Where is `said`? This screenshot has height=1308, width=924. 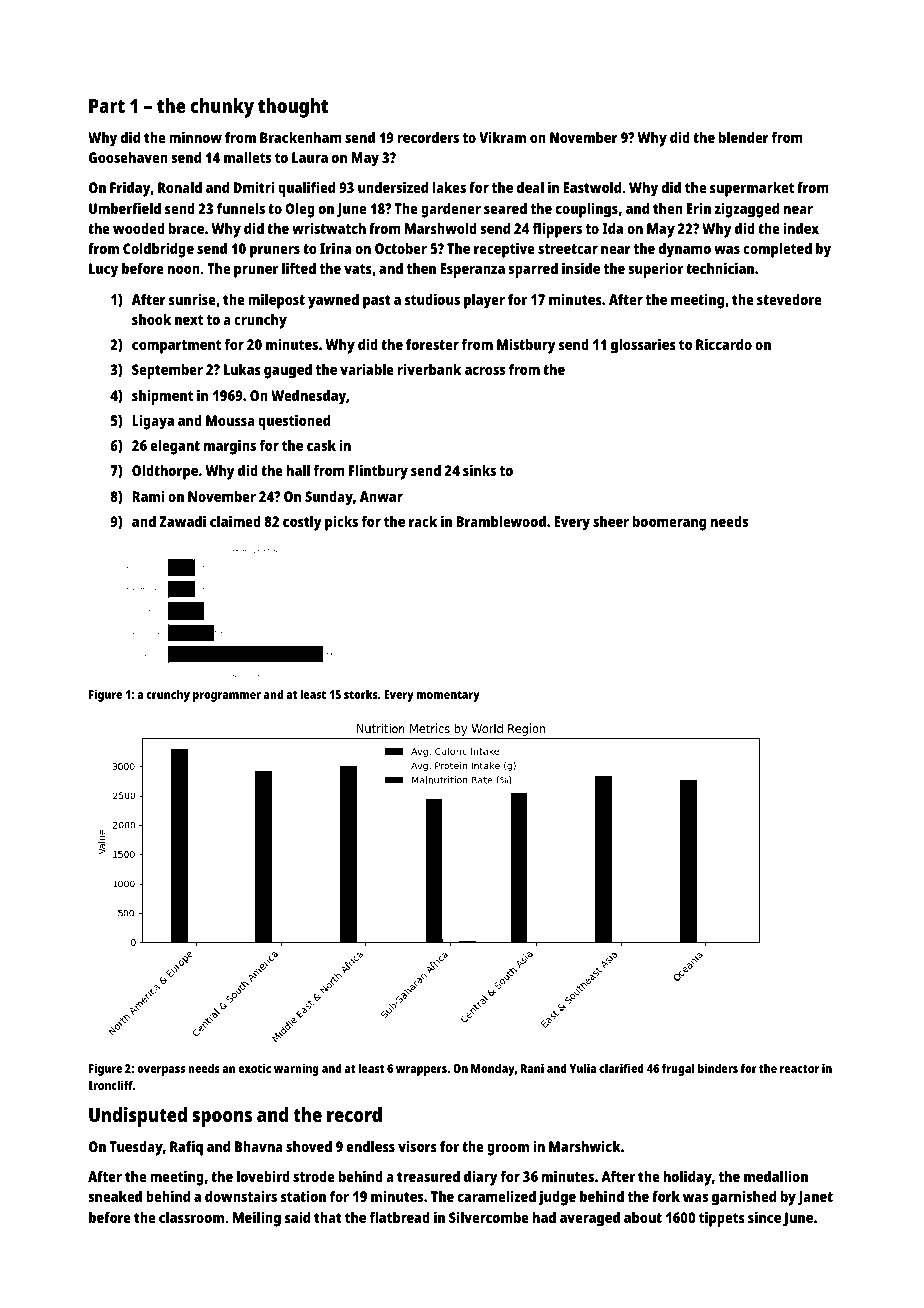 said is located at coordinates (297, 1217).
